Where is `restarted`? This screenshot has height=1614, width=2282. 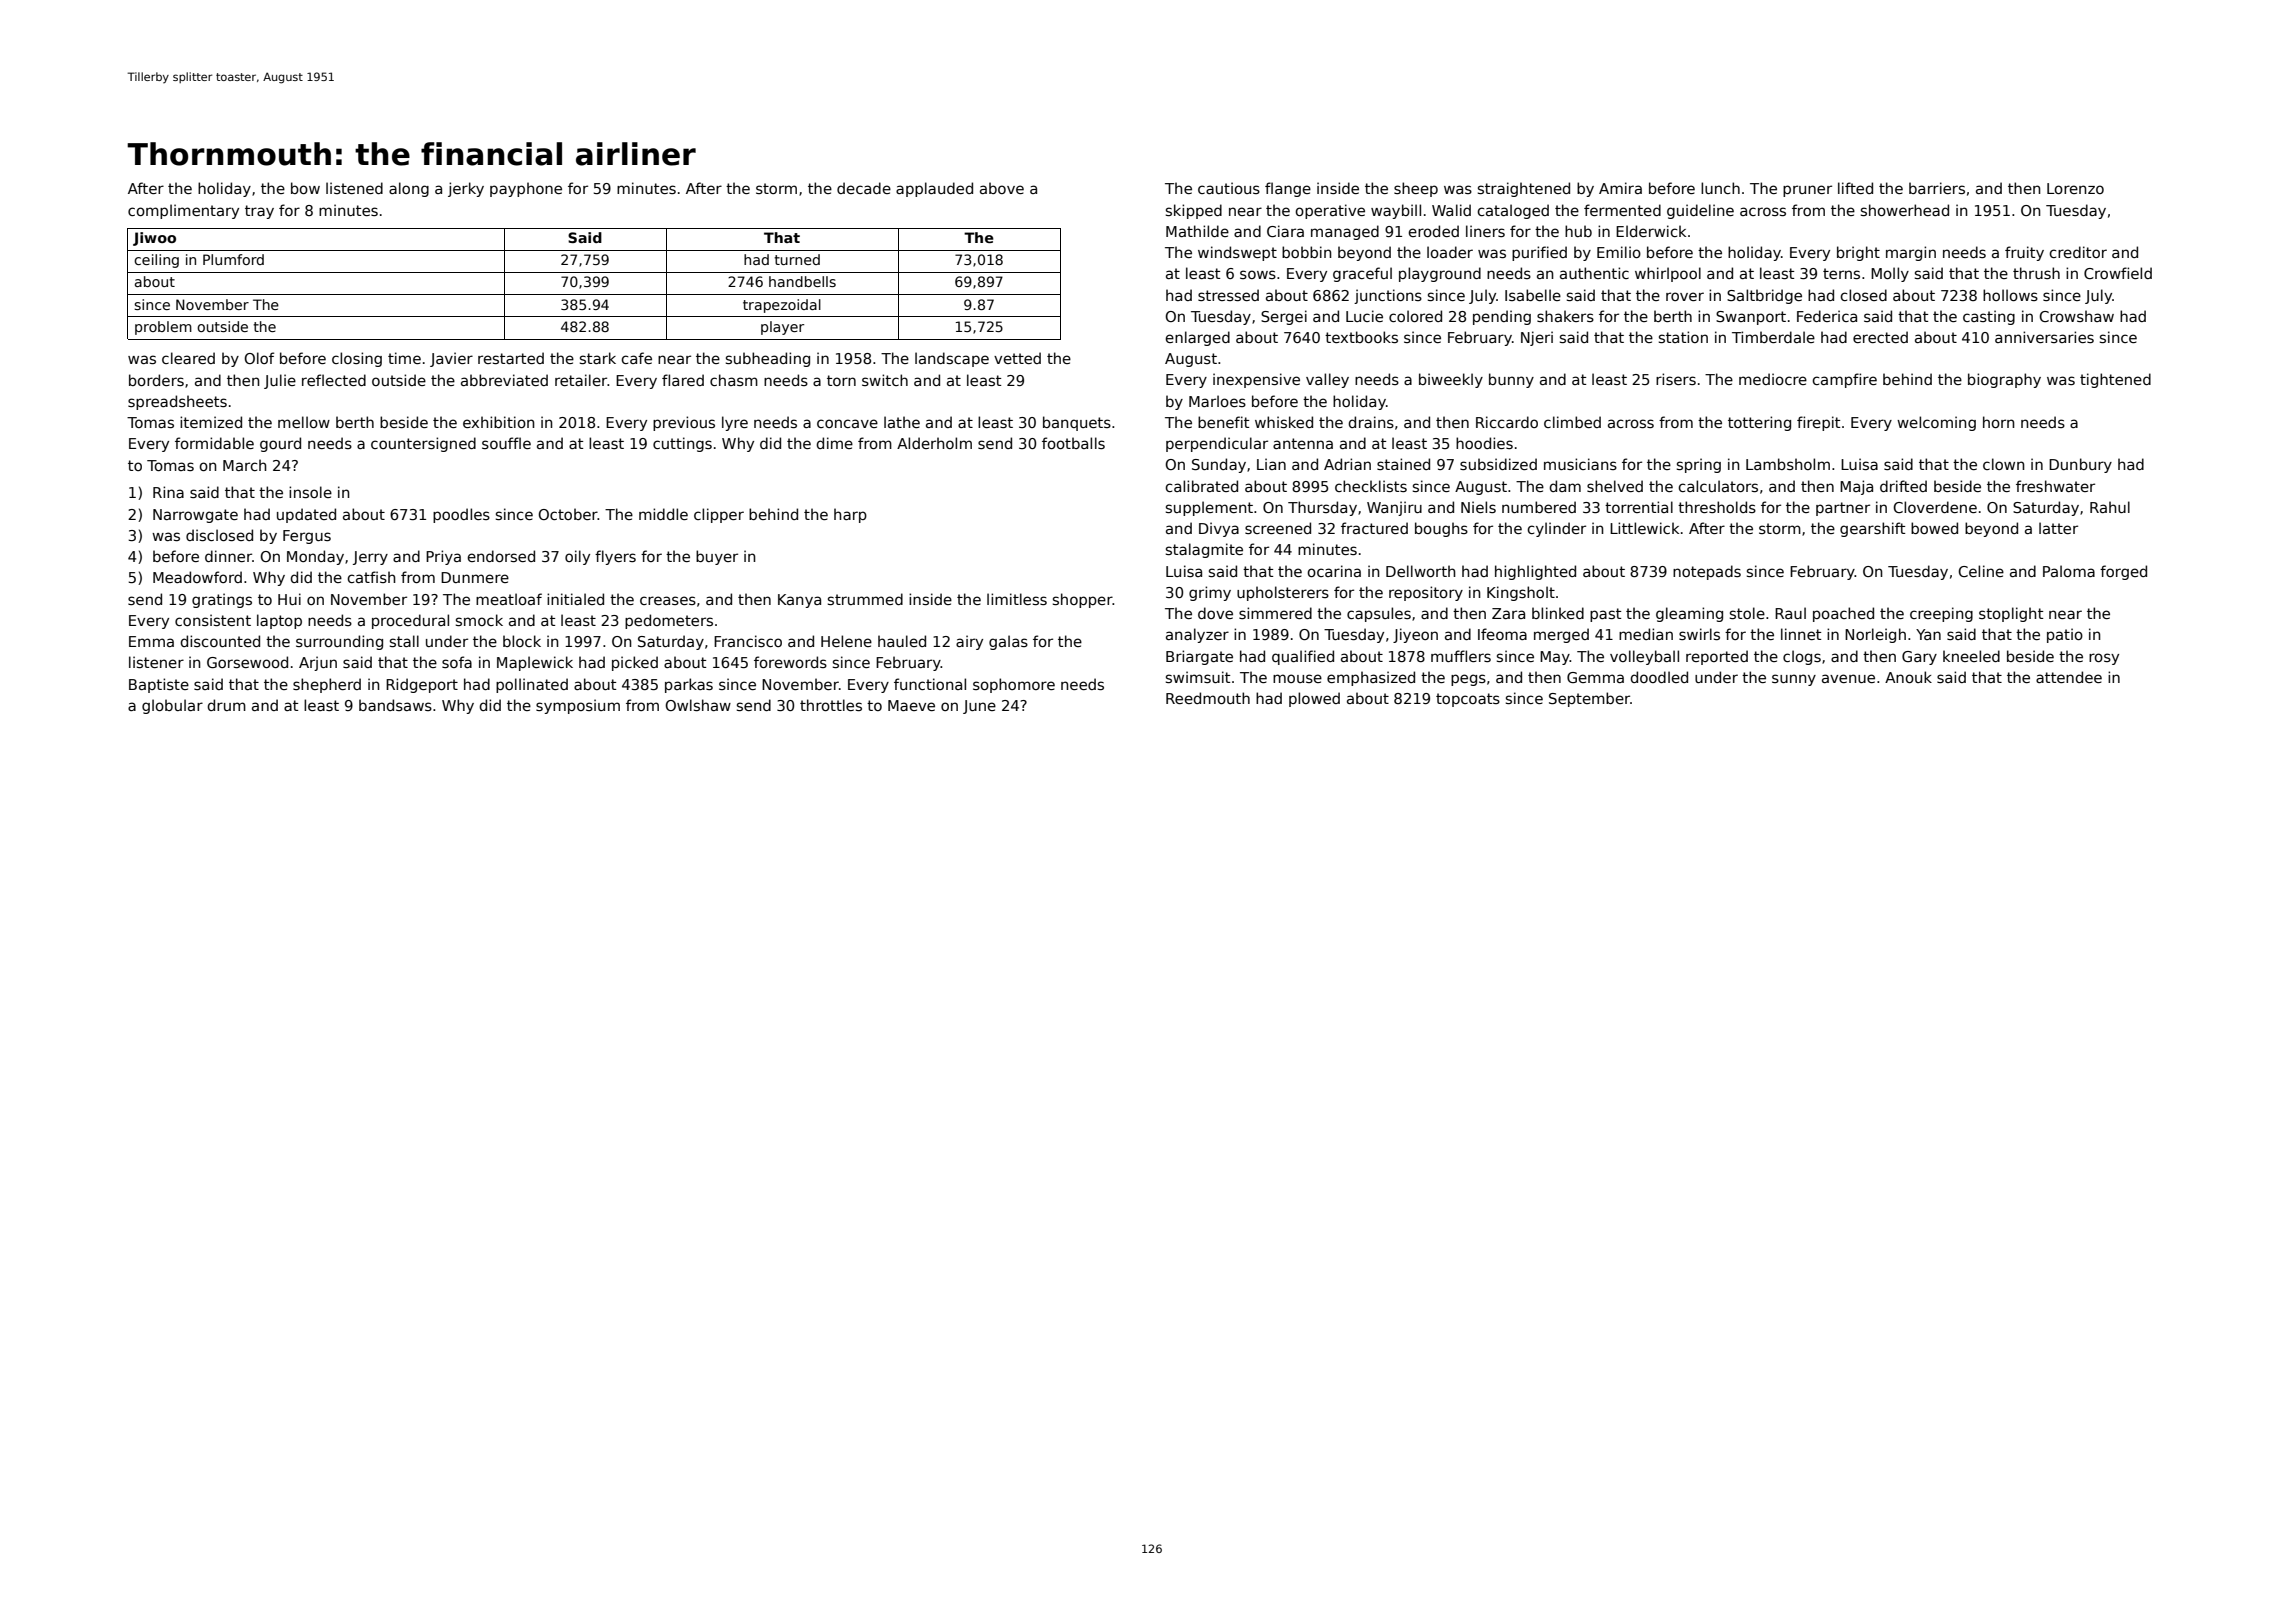
restarted is located at coordinates (511, 358).
